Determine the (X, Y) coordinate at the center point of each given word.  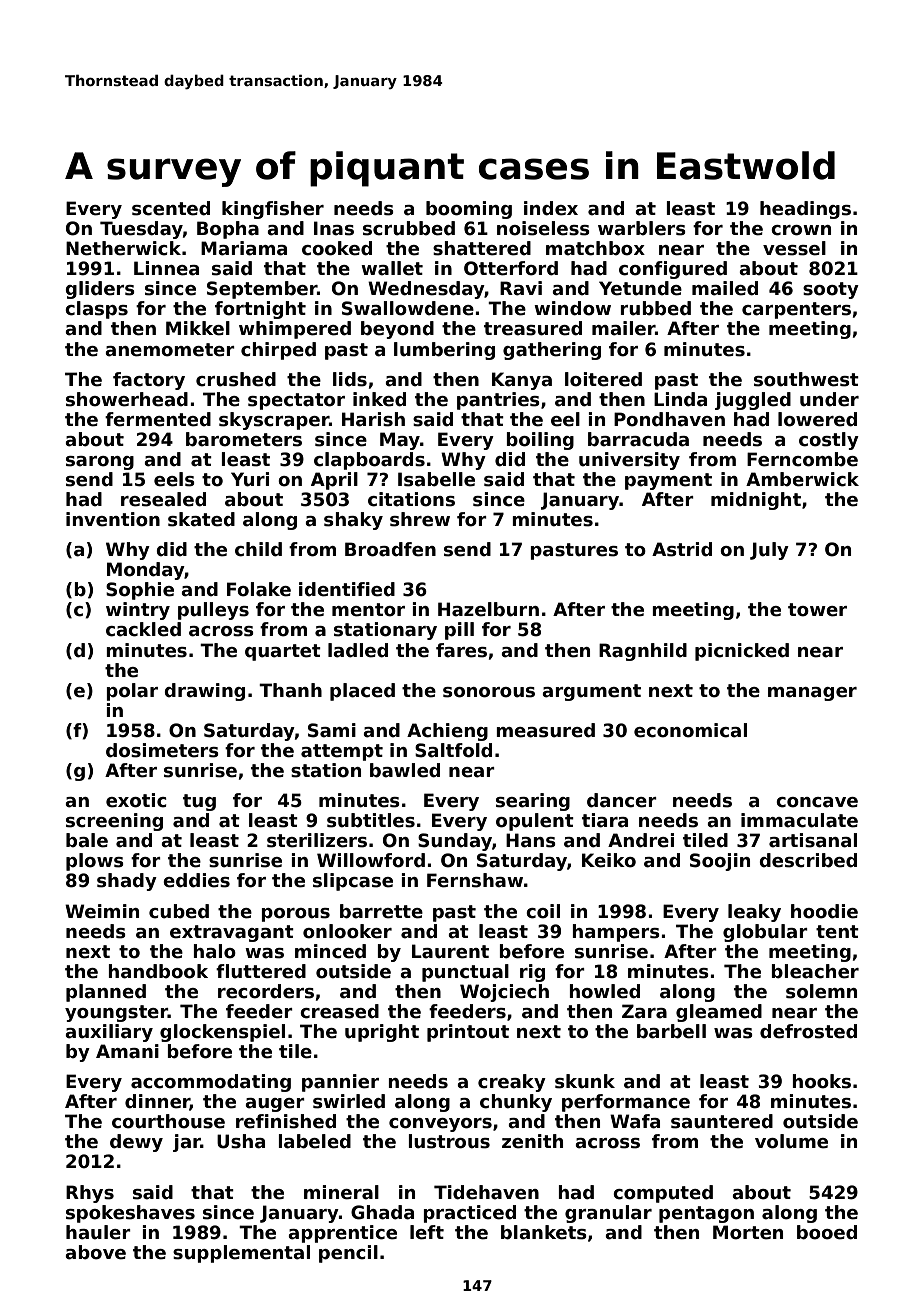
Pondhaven (669, 419)
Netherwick (123, 248)
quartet (283, 652)
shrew (420, 519)
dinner (157, 1102)
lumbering (444, 351)
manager (812, 694)
